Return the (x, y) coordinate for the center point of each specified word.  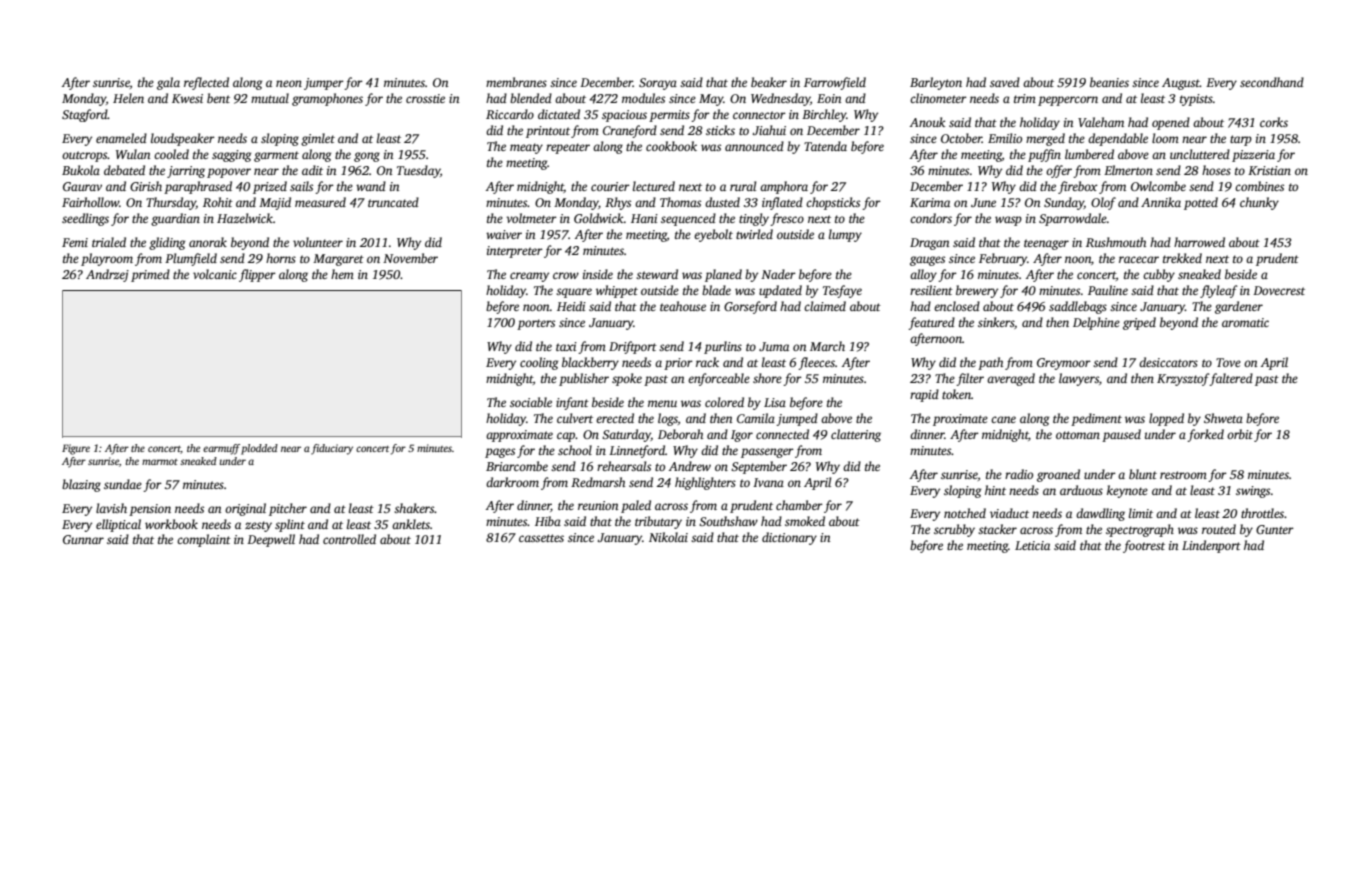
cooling (539, 363)
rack (707, 362)
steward (657, 274)
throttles (1262, 513)
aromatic (1245, 322)
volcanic (215, 274)
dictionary (789, 538)
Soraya (658, 84)
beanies (1109, 82)
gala (168, 83)
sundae (123, 484)
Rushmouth (1116, 242)
